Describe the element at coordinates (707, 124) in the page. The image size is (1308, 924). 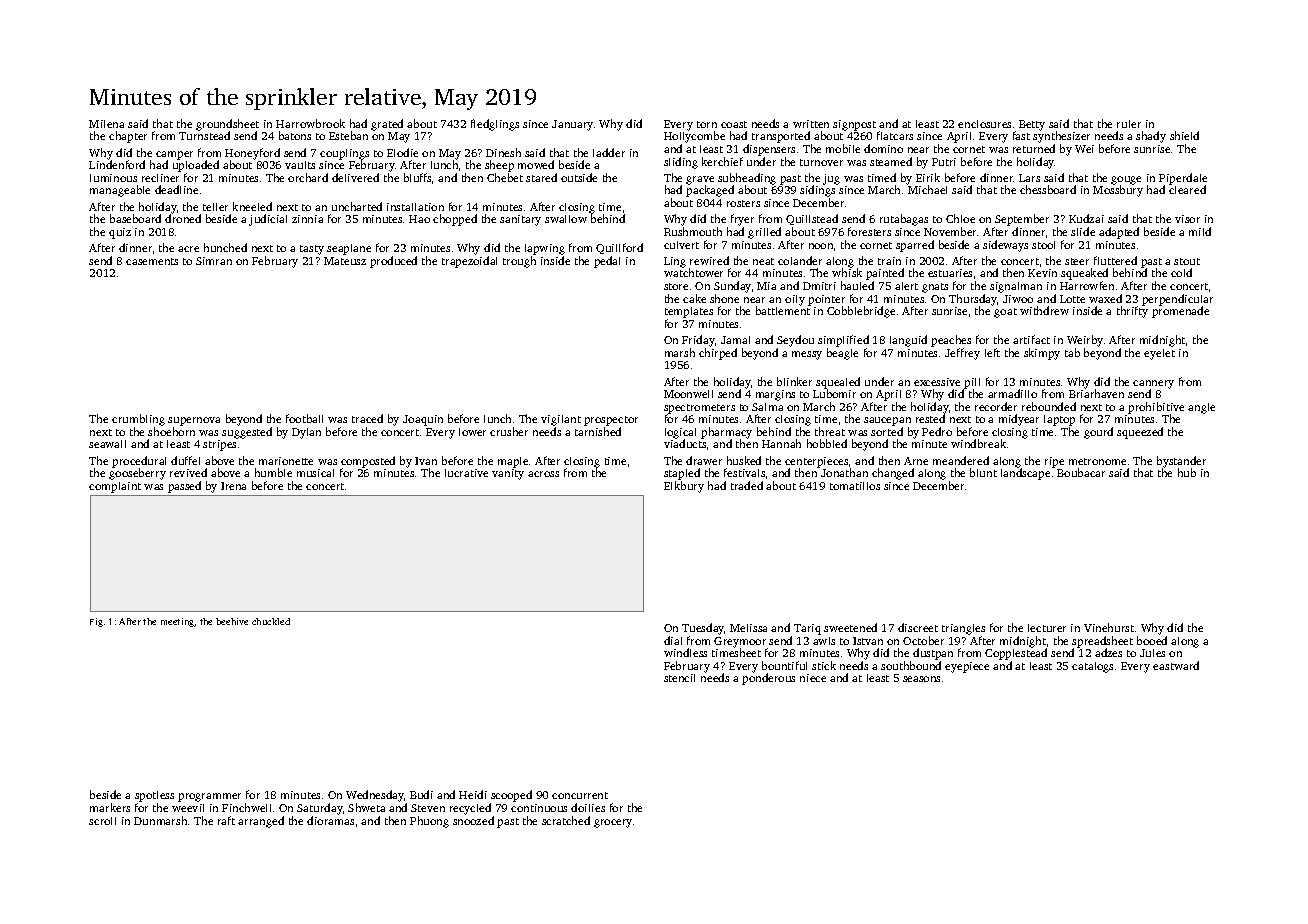
I see `torn` at that location.
